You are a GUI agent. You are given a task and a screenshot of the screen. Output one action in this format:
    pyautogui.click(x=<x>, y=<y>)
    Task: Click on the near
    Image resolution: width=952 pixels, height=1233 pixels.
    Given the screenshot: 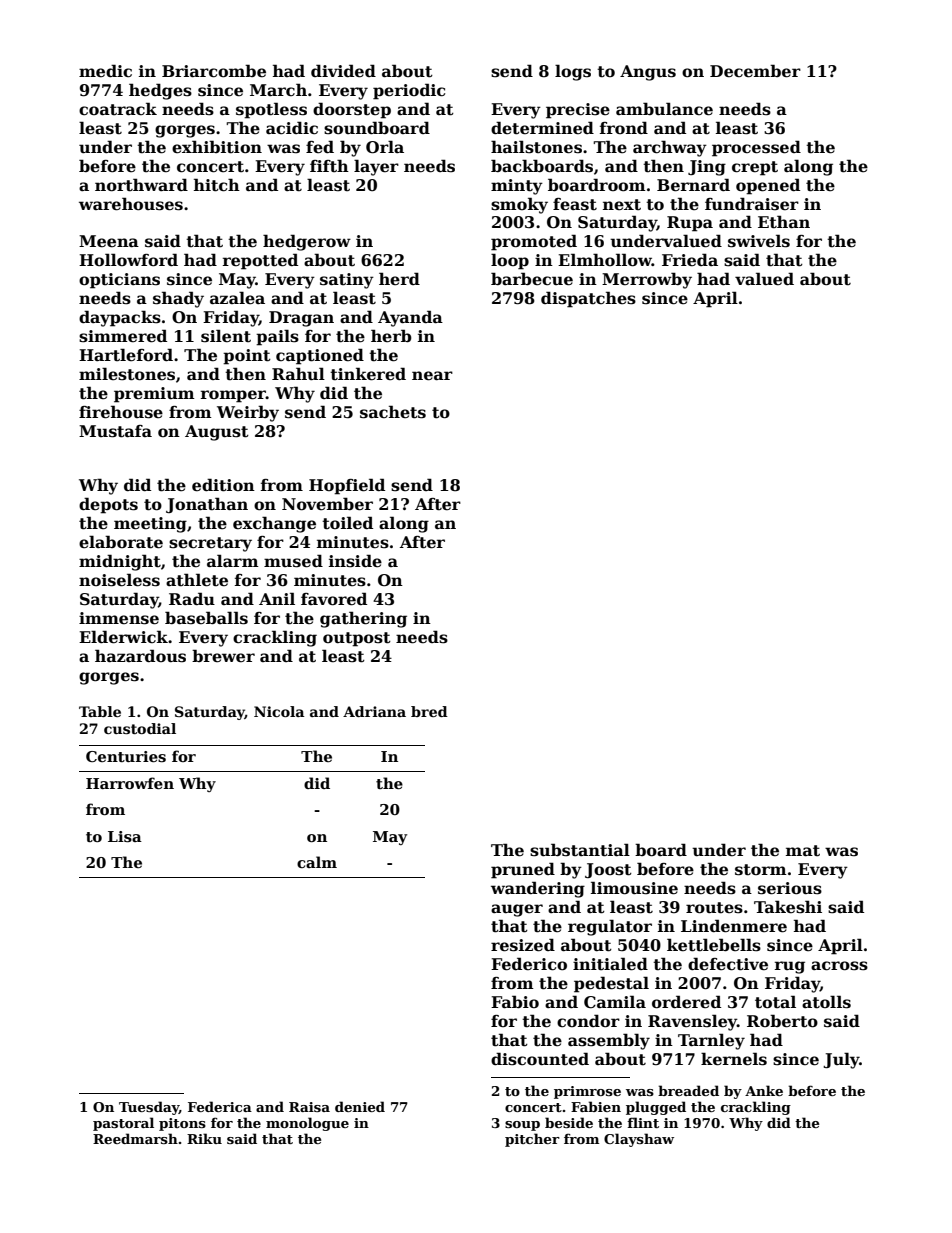 What is the action you would take?
    pyautogui.click(x=432, y=376)
